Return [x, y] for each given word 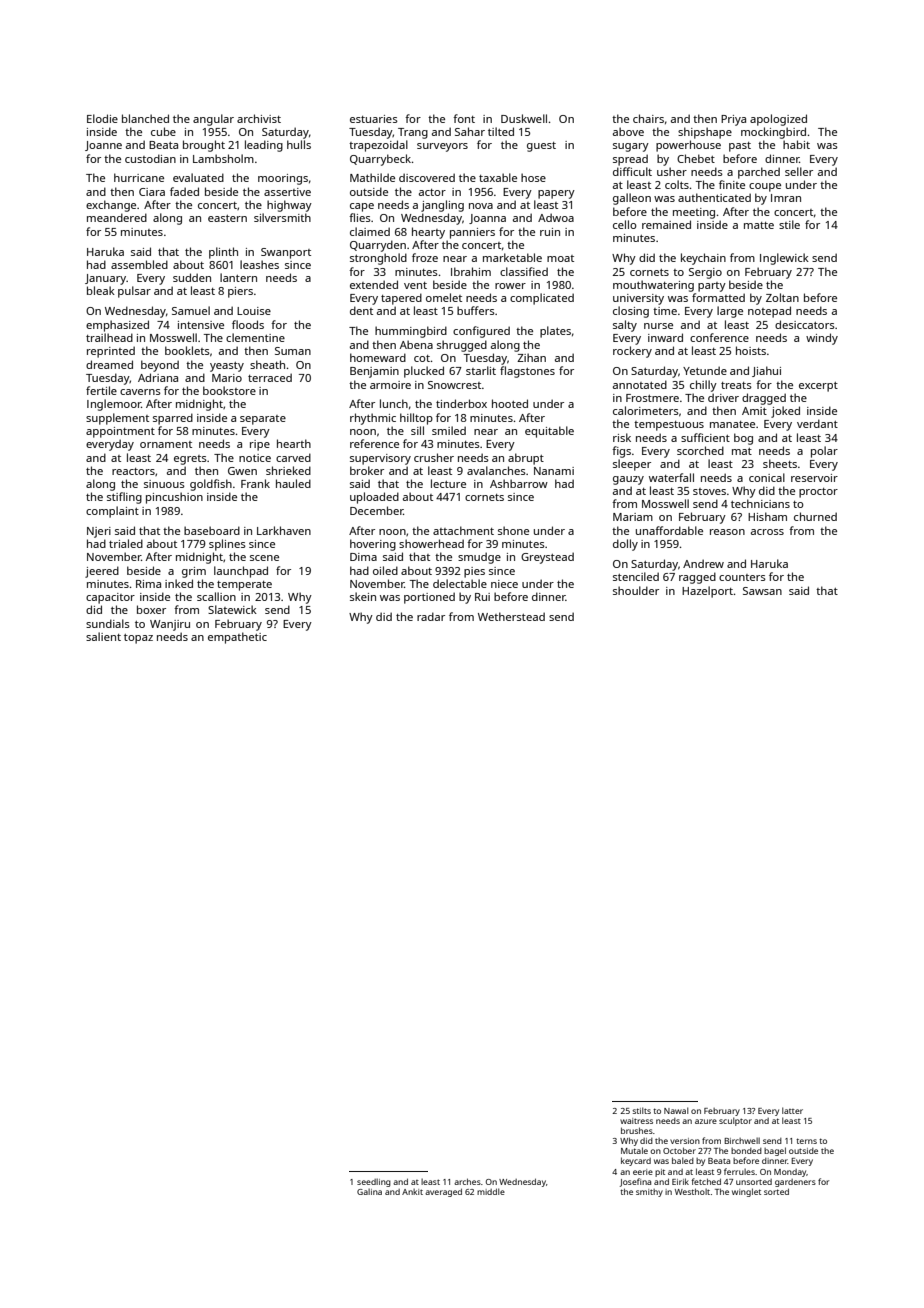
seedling [374, 1182]
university [638, 299]
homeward [378, 357]
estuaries [374, 119]
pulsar [134, 292]
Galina [369, 1191]
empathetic [237, 638]
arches [467, 1181]
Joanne [103, 146]
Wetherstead [511, 616]
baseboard [212, 530]
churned [815, 516]
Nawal [676, 1110]
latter [792, 1110]
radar [431, 616]
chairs [648, 118]
